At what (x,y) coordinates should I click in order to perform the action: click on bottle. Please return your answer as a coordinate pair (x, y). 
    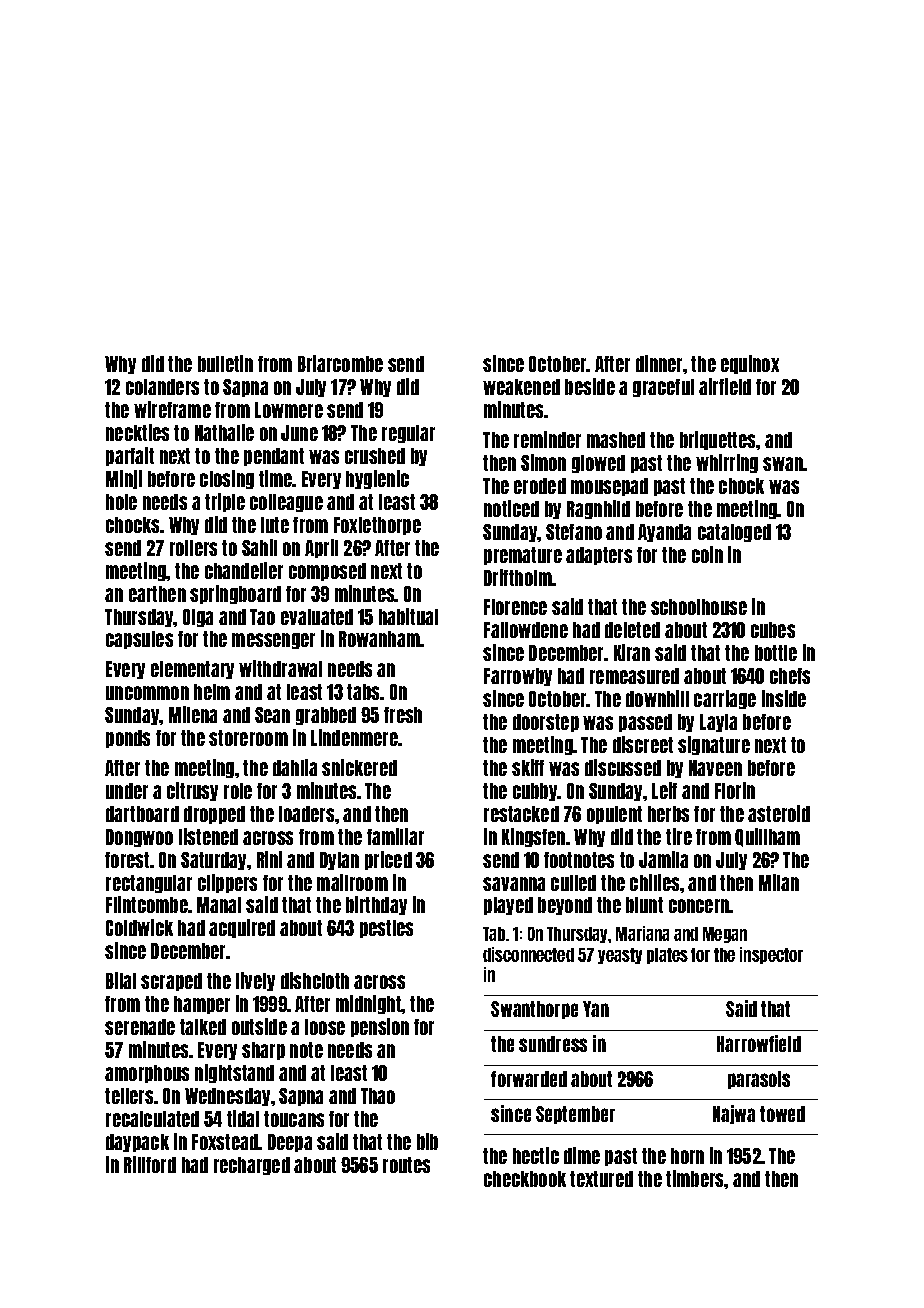
    Looking at the image, I should click on (776, 653).
